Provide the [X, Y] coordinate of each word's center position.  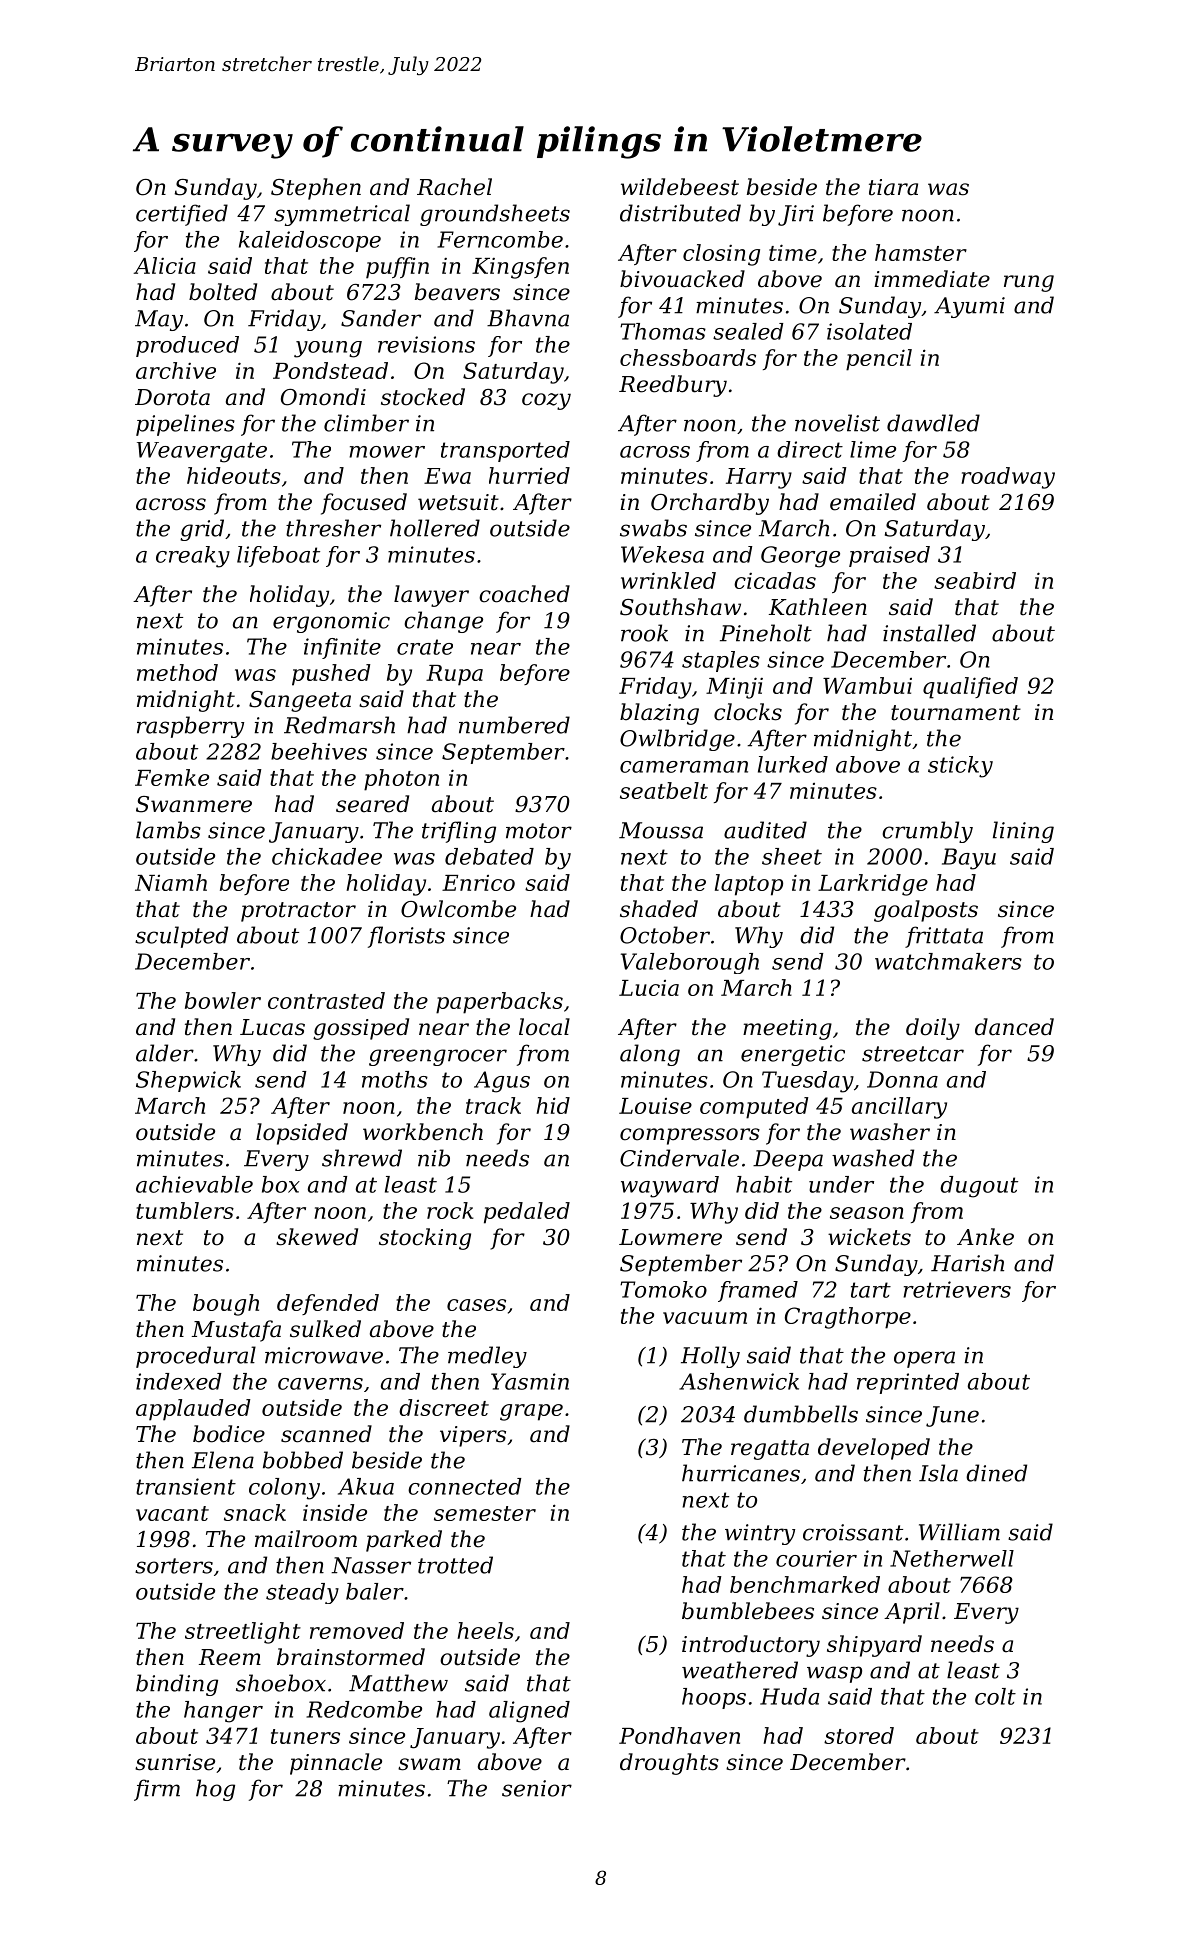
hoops [714, 1698]
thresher [333, 528]
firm [157, 1790]
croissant [853, 1532]
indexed [179, 1381]
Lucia [649, 988]
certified [182, 215]
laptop [749, 885]
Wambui [867, 685]
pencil [879, 360]
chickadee [327, 856]
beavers [457, 292]
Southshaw [680, 607]
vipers [473, 1436]
